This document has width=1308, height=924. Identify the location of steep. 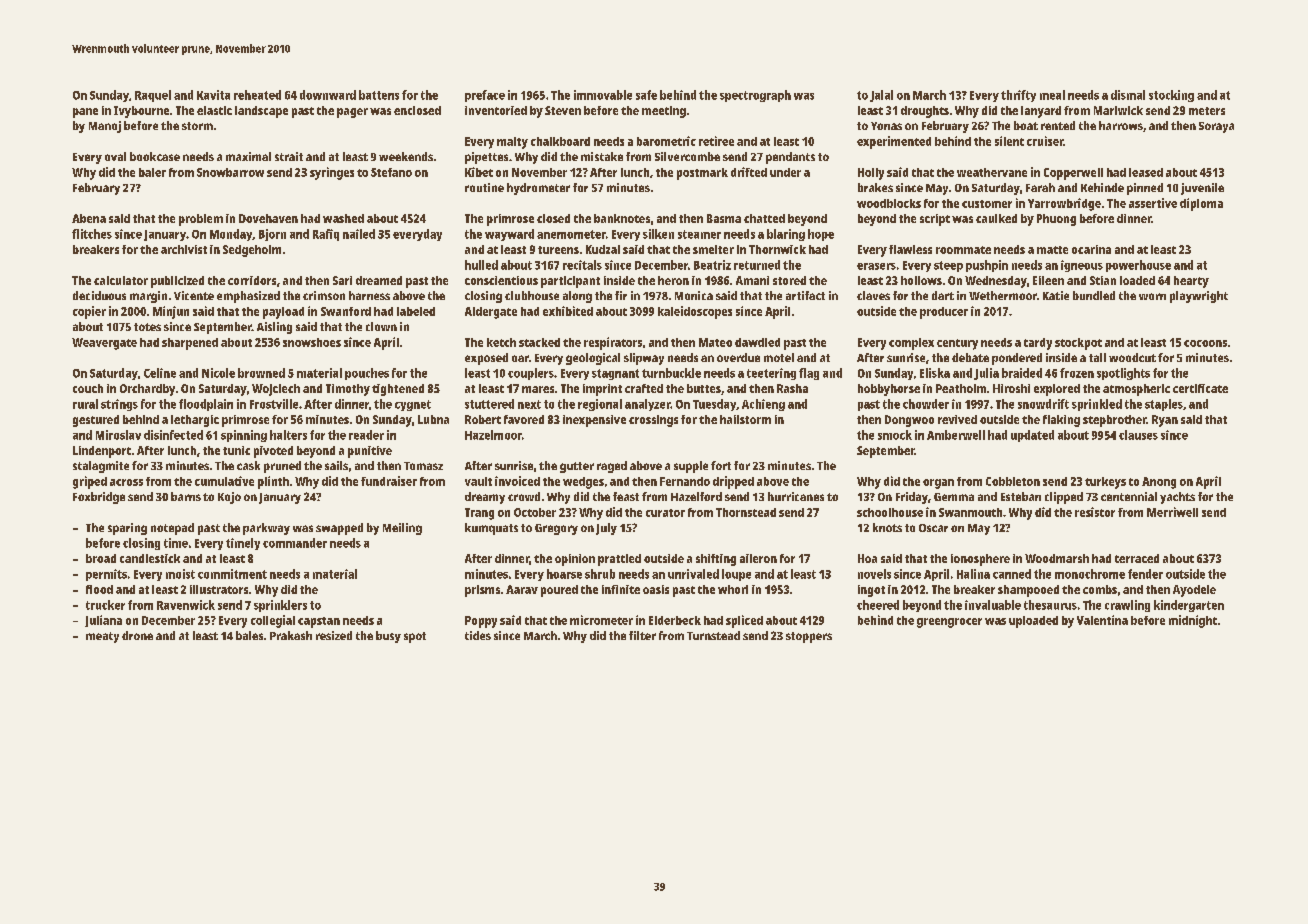
(948, 266).
